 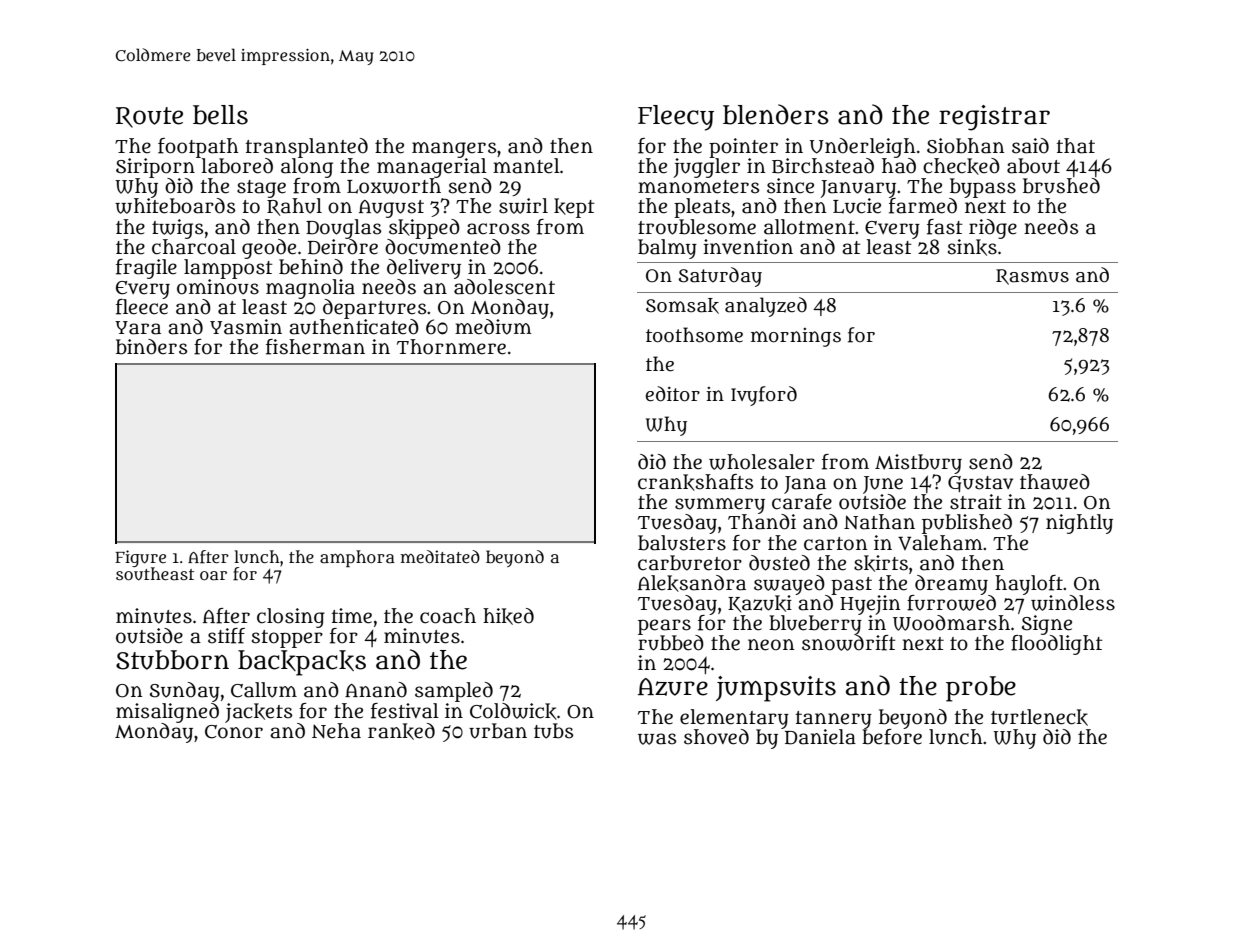 What do you see at coordinates (151, 347) in the document?
I see `binders` at bounding box center [151, 347].
